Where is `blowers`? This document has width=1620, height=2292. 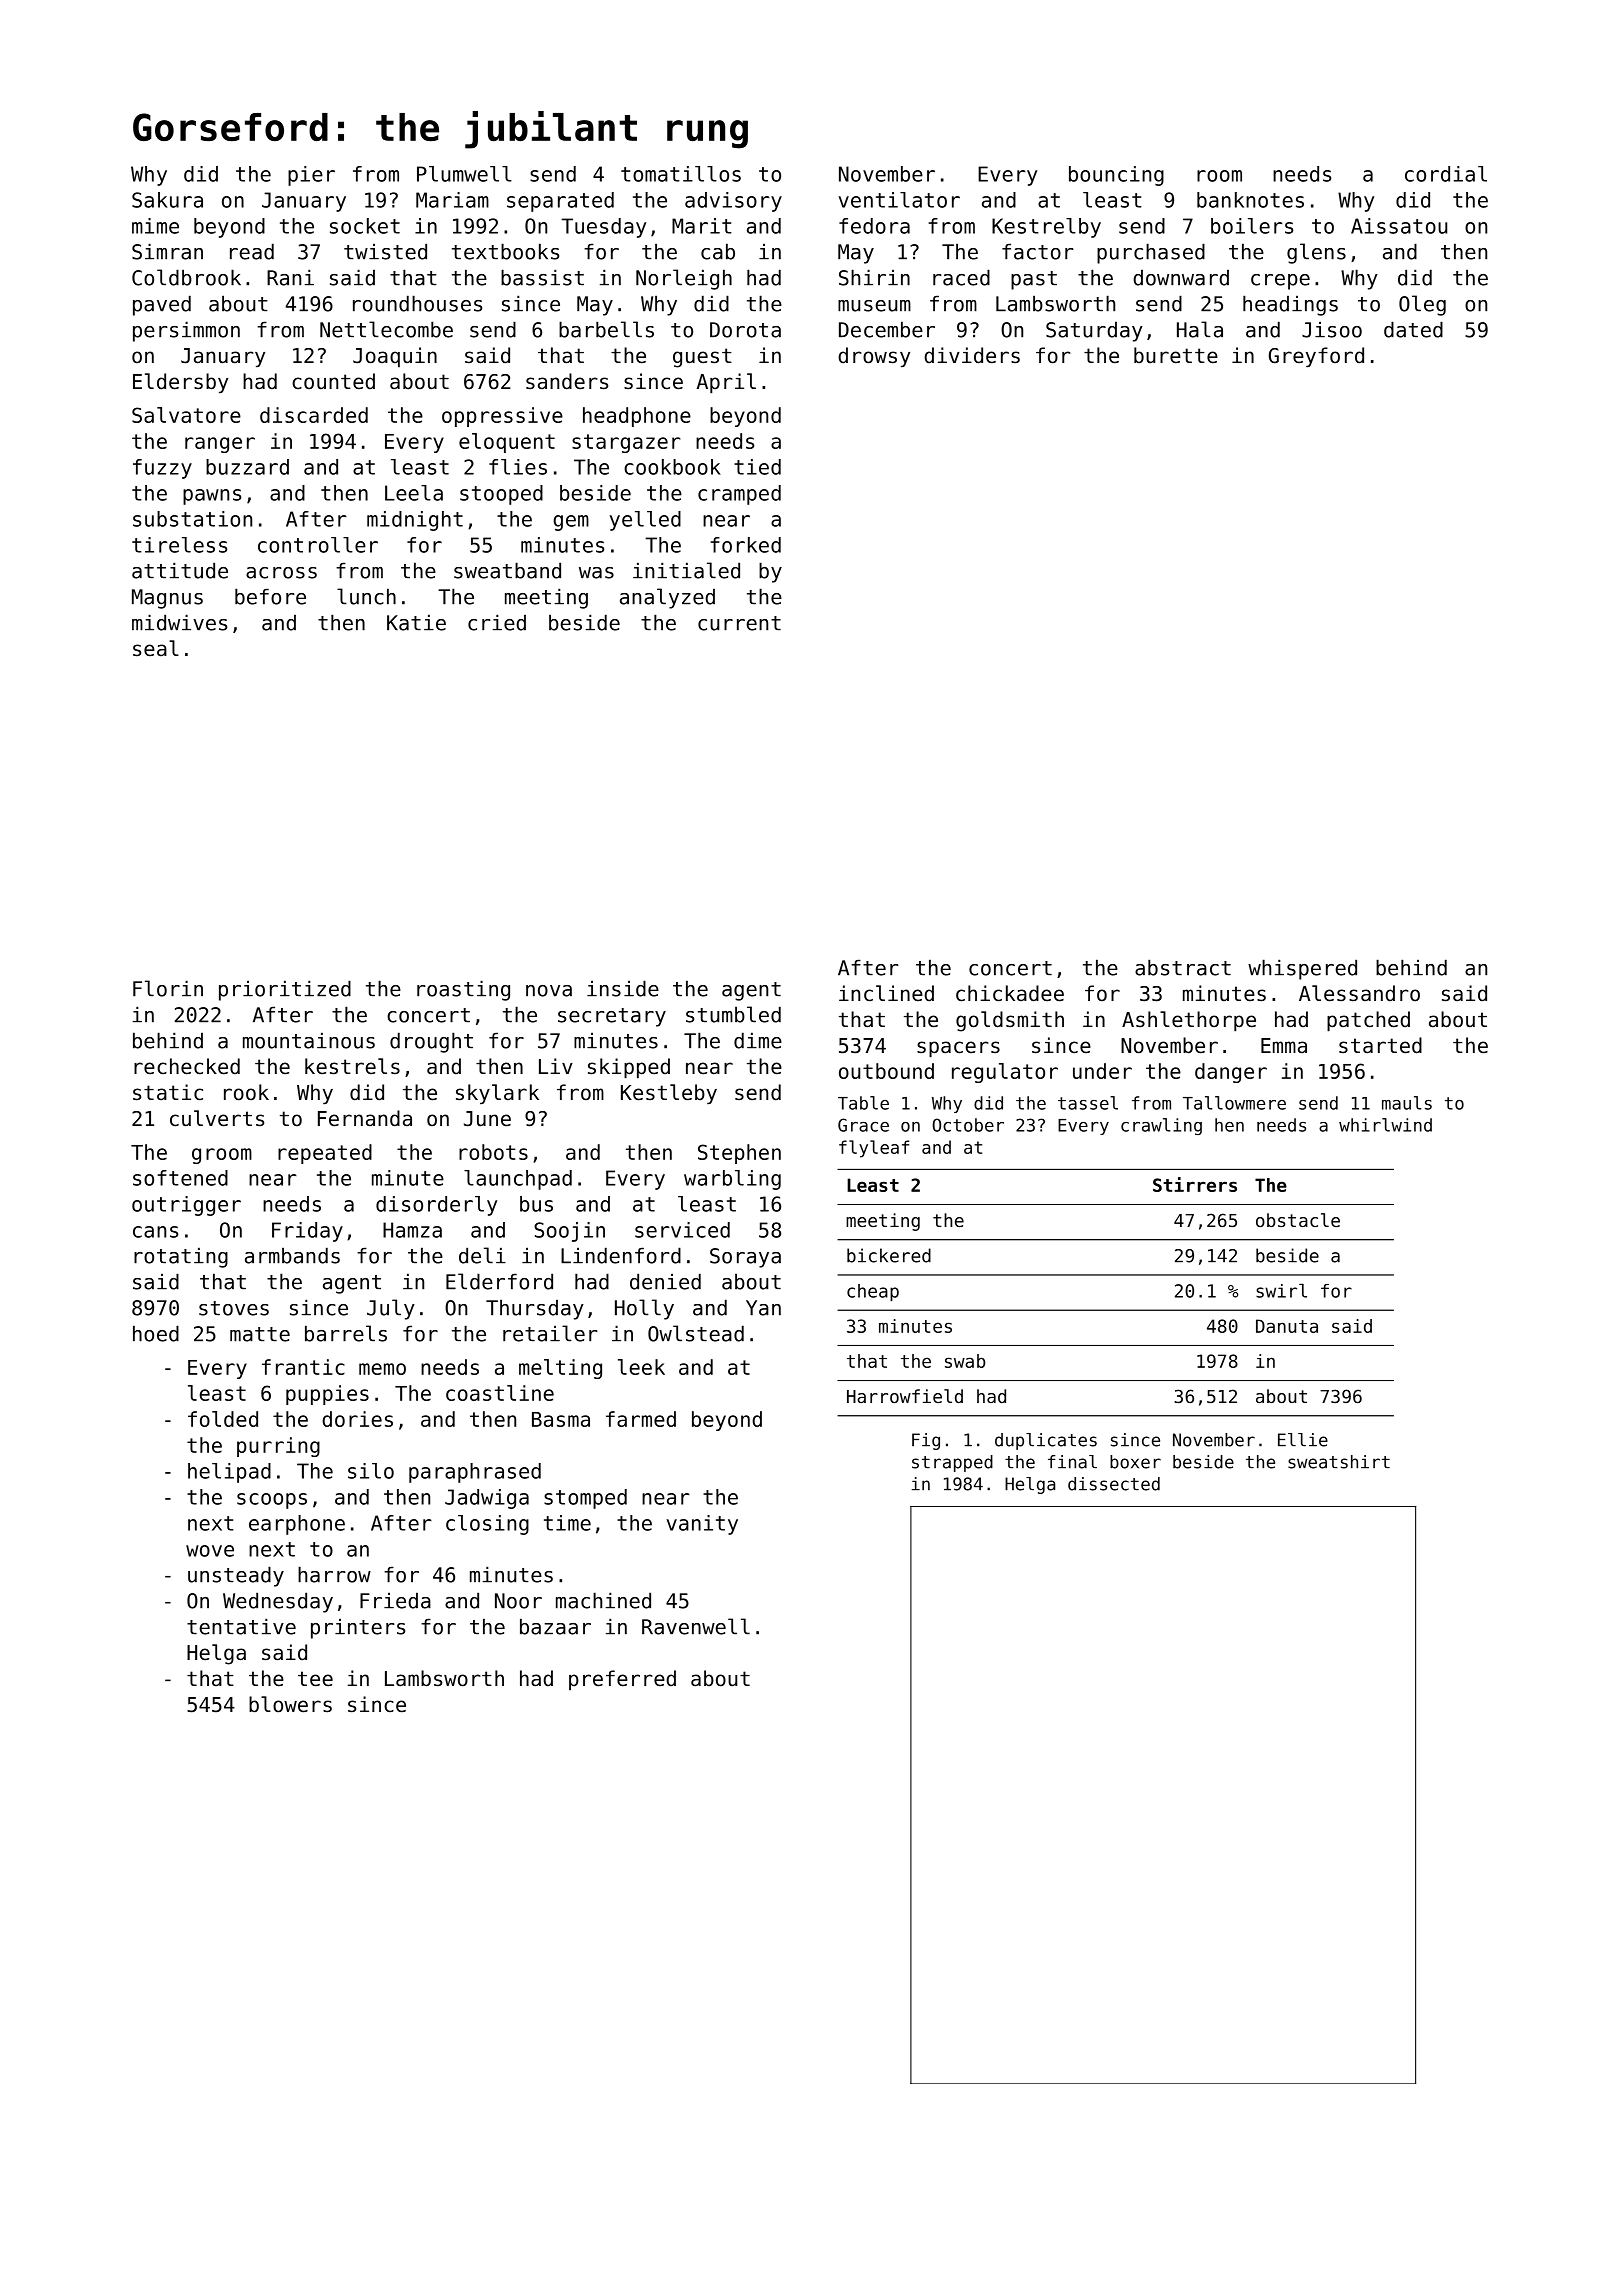 blowers is located at coordinates (290, 1704).
